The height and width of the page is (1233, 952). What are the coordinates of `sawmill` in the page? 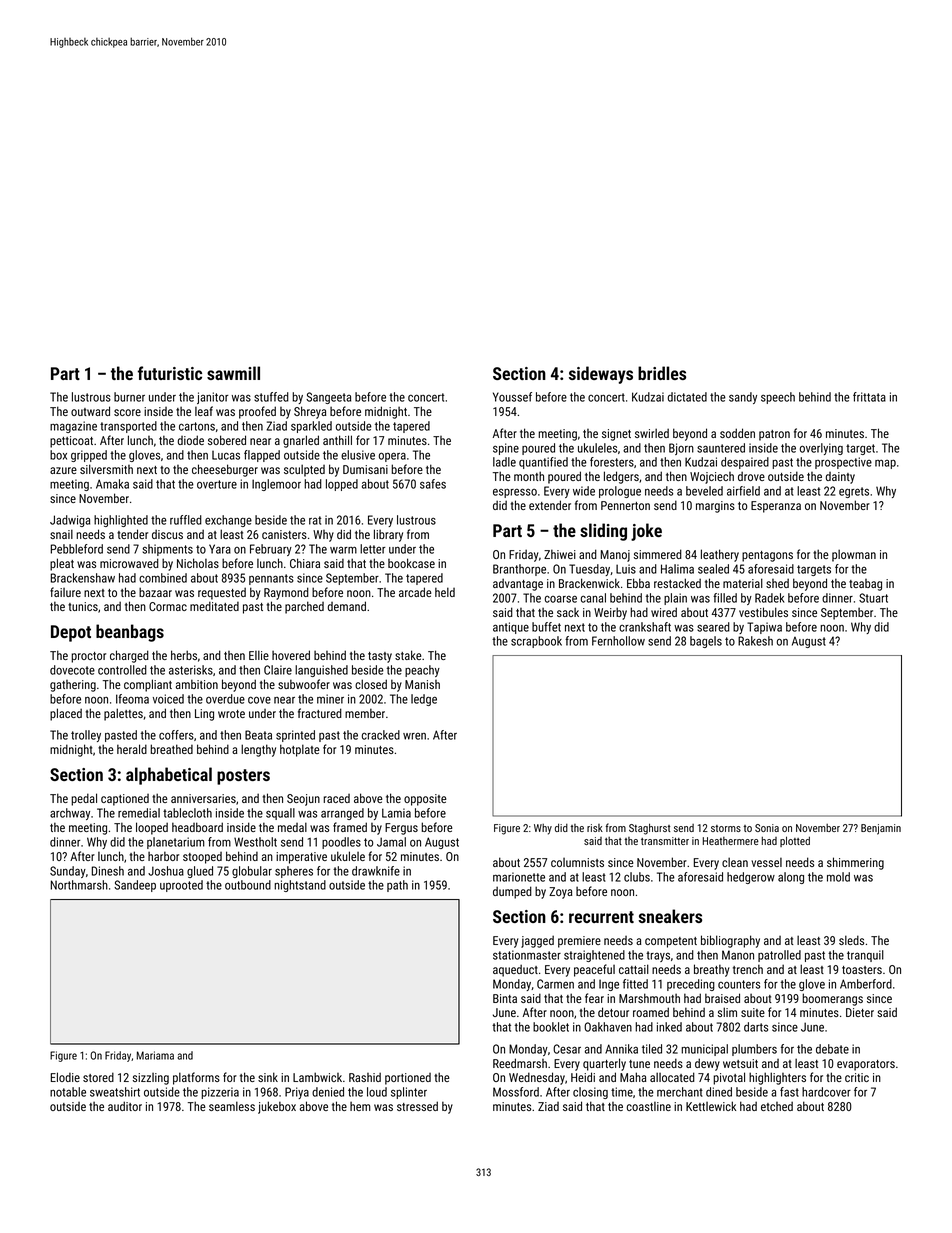 It's located at (233, 373).
